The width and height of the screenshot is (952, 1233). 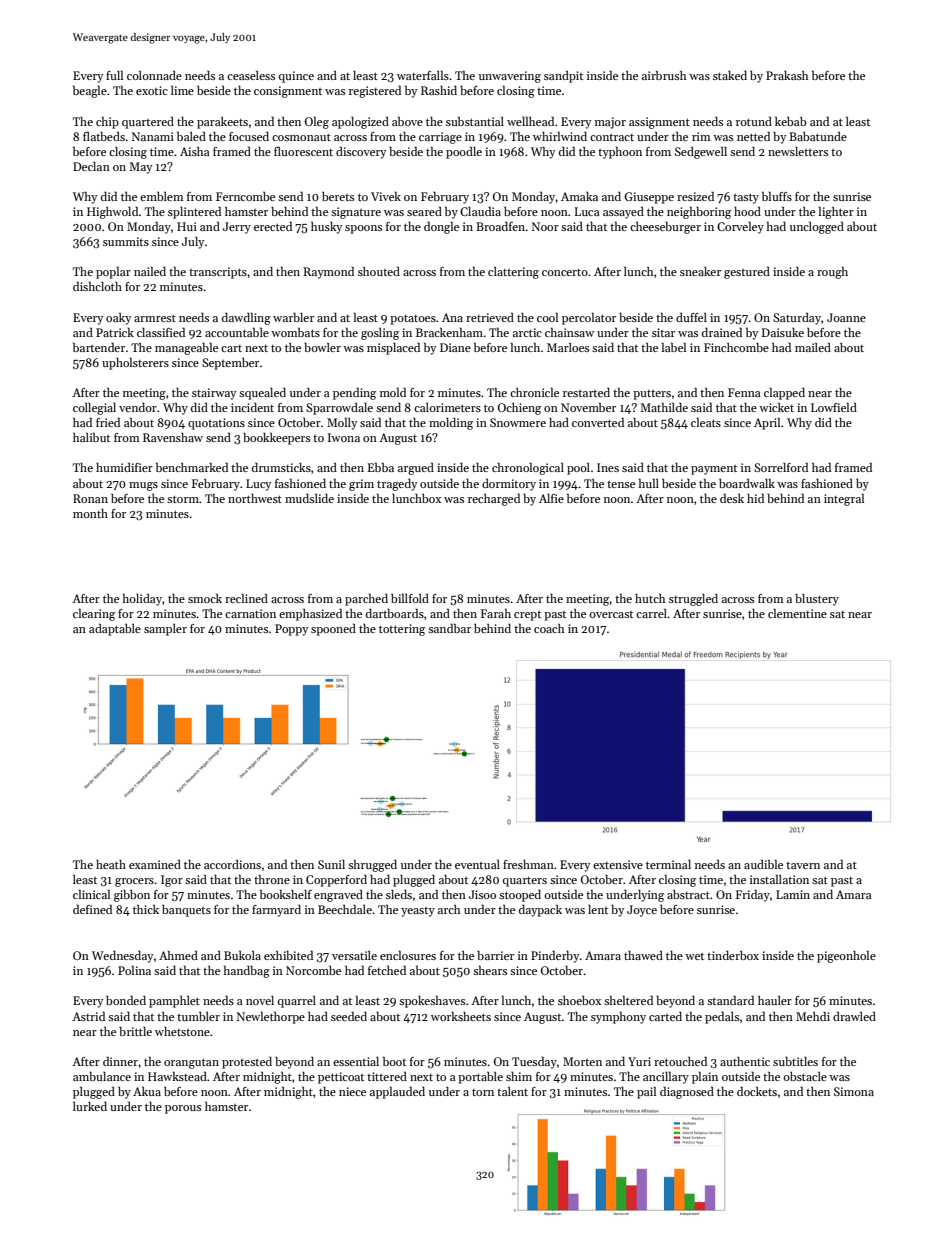 I want to click on lurked, so click(x=90, y=1106).
